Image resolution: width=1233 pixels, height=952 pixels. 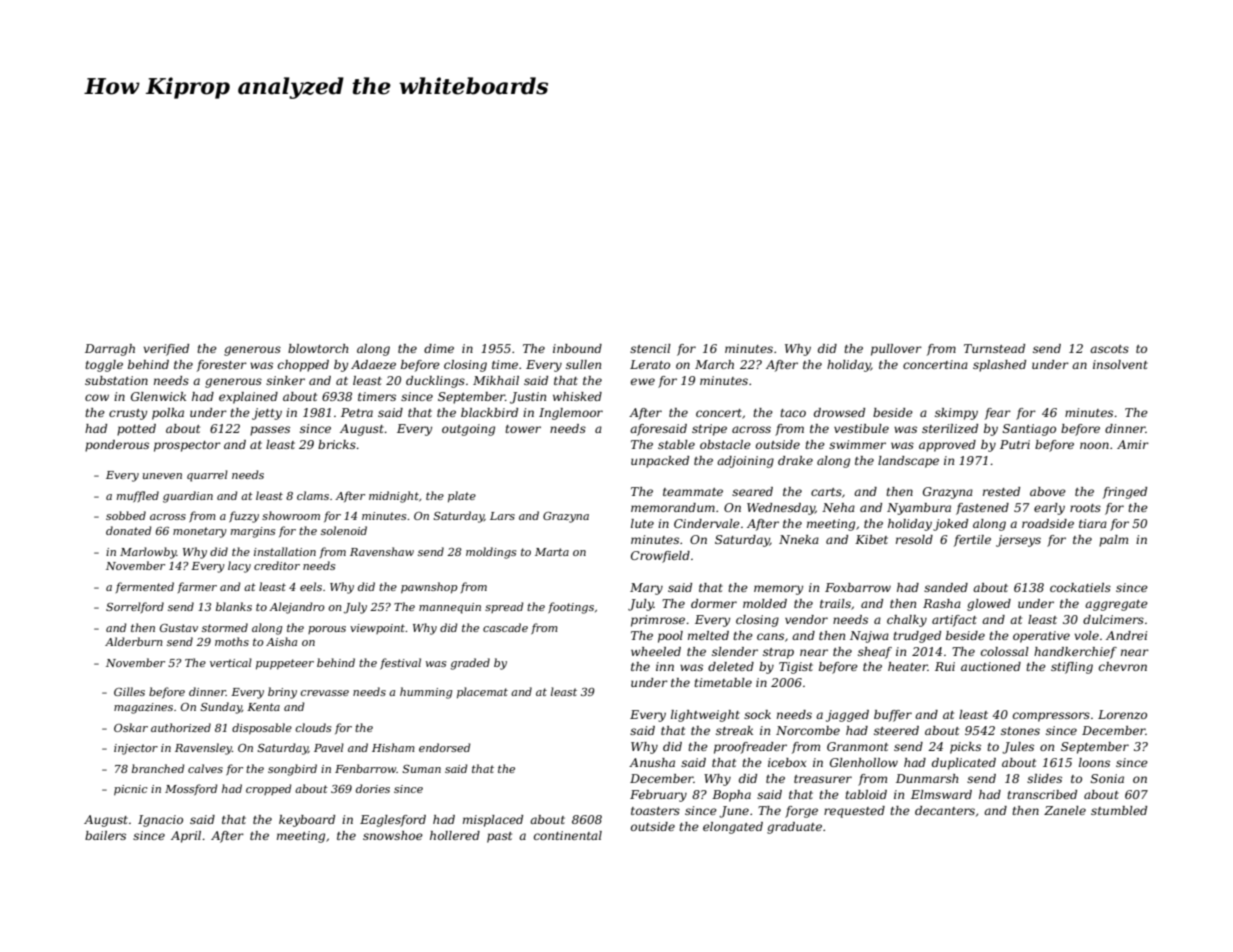 I want to click on snowshoe, so click(x=393, y=835).
